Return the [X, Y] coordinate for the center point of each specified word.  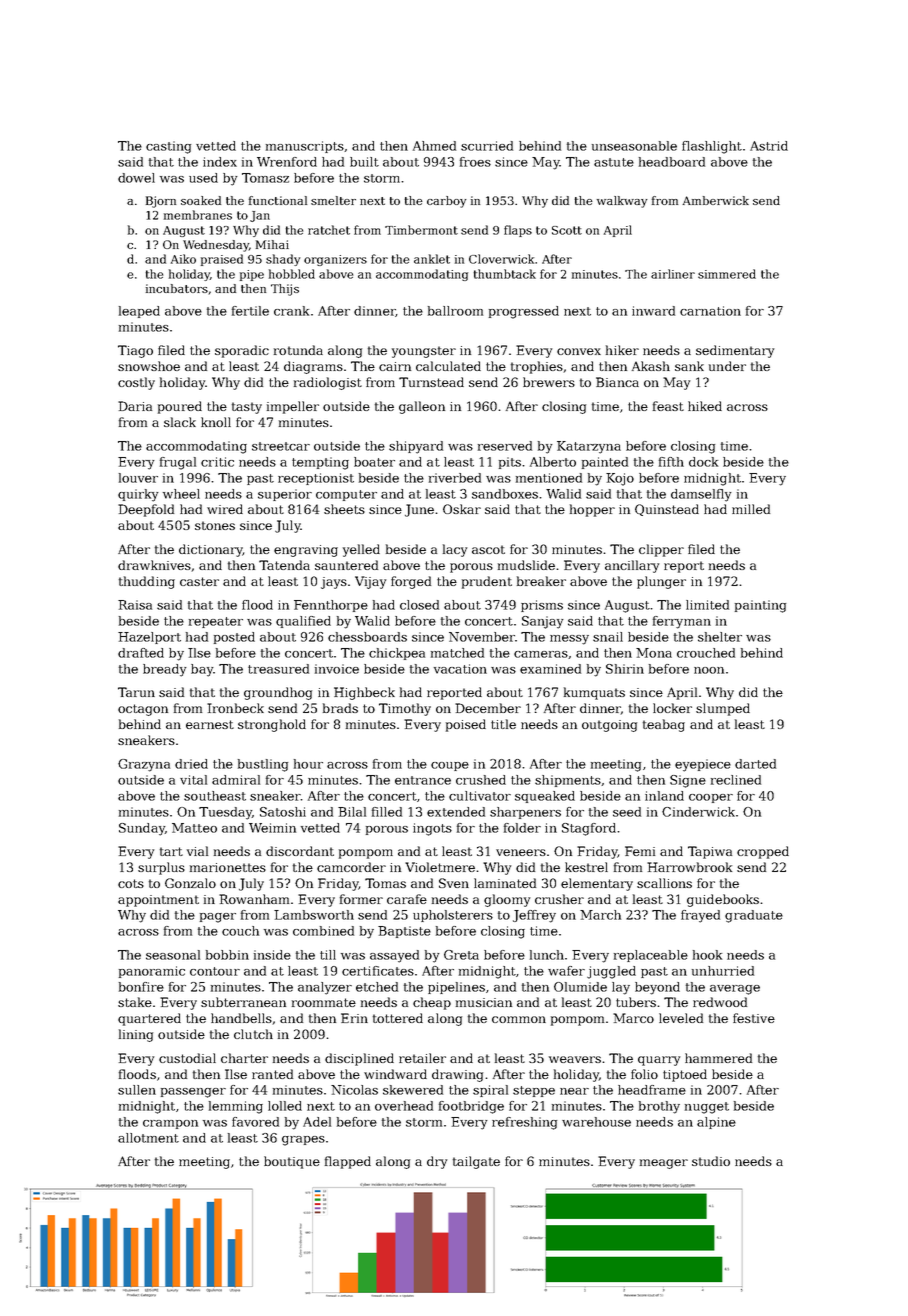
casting [168, 147]
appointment [158, 901]
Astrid [769, 146]
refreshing [524, 1123]
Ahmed [434, 146]
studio [711, 1161]
